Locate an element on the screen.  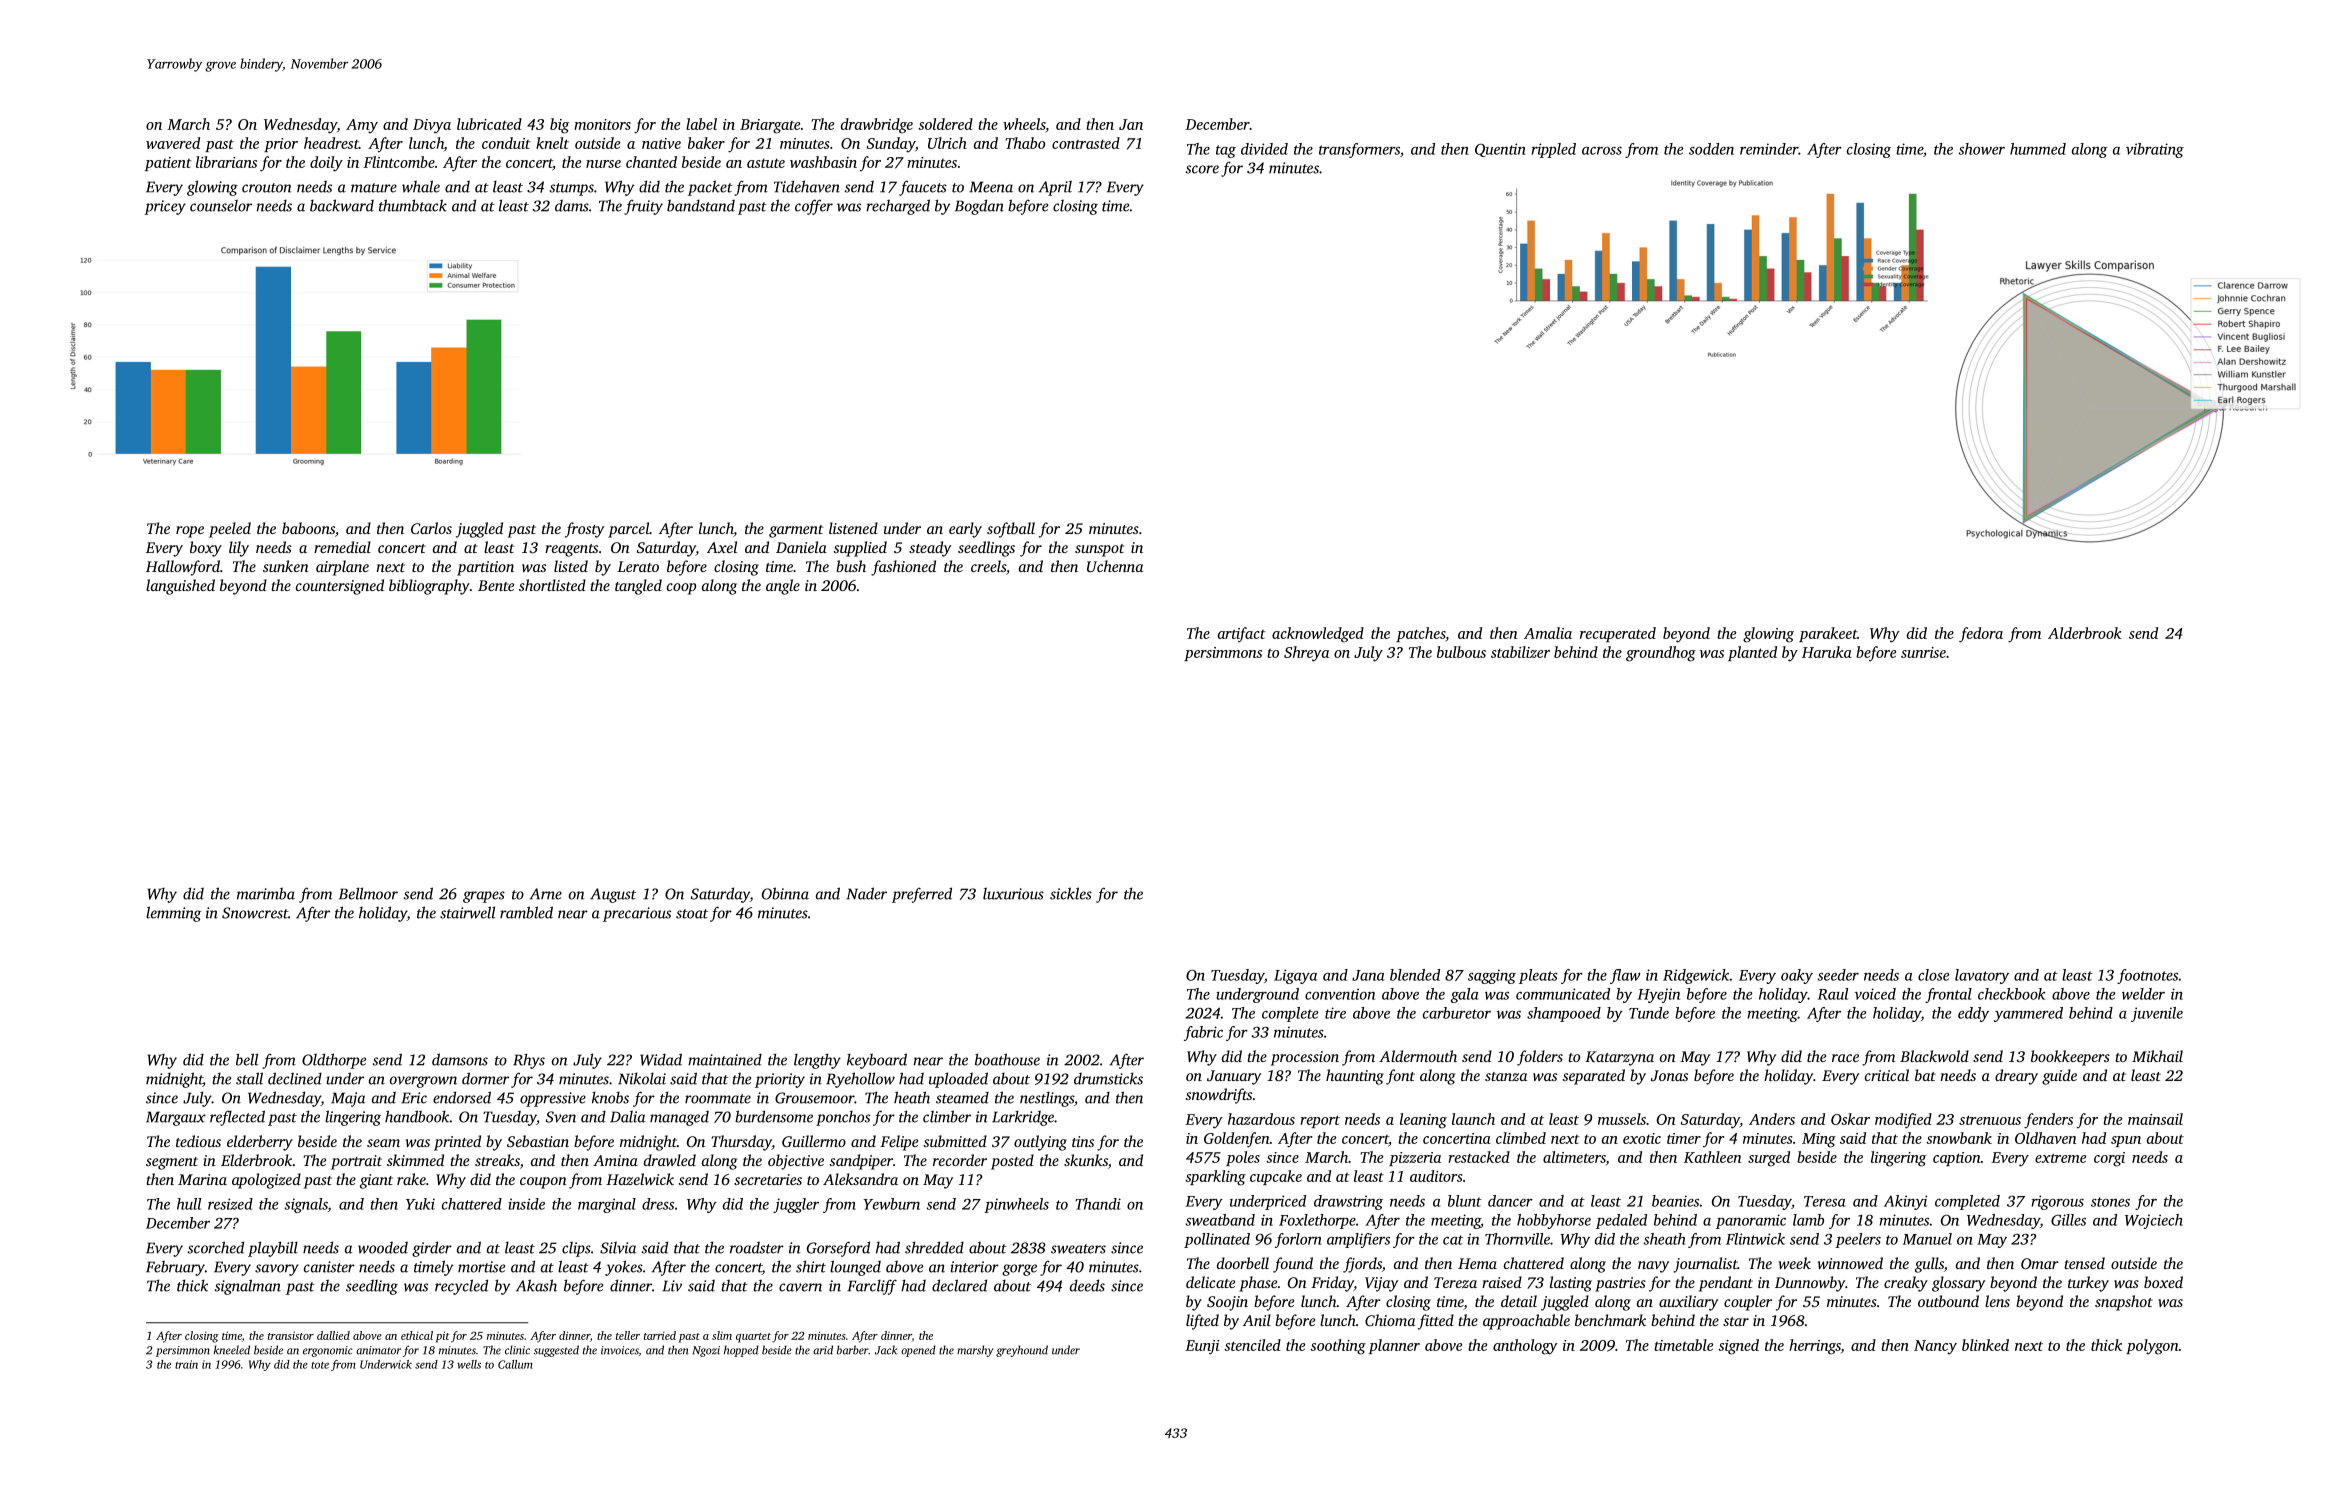
train is located at coordinates (186, 1364).
